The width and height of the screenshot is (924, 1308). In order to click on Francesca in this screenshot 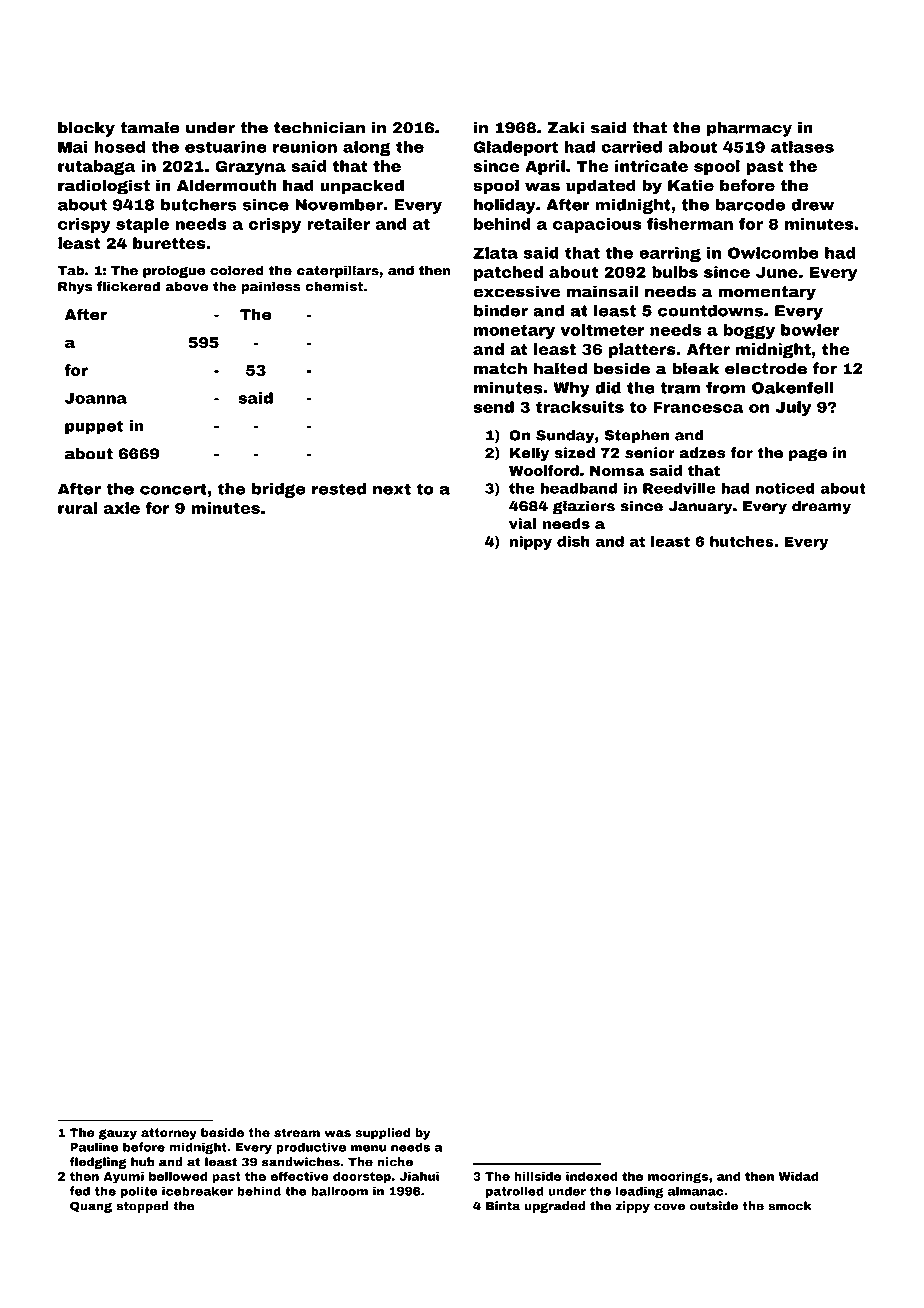, I will do `click(698, 407)`.
